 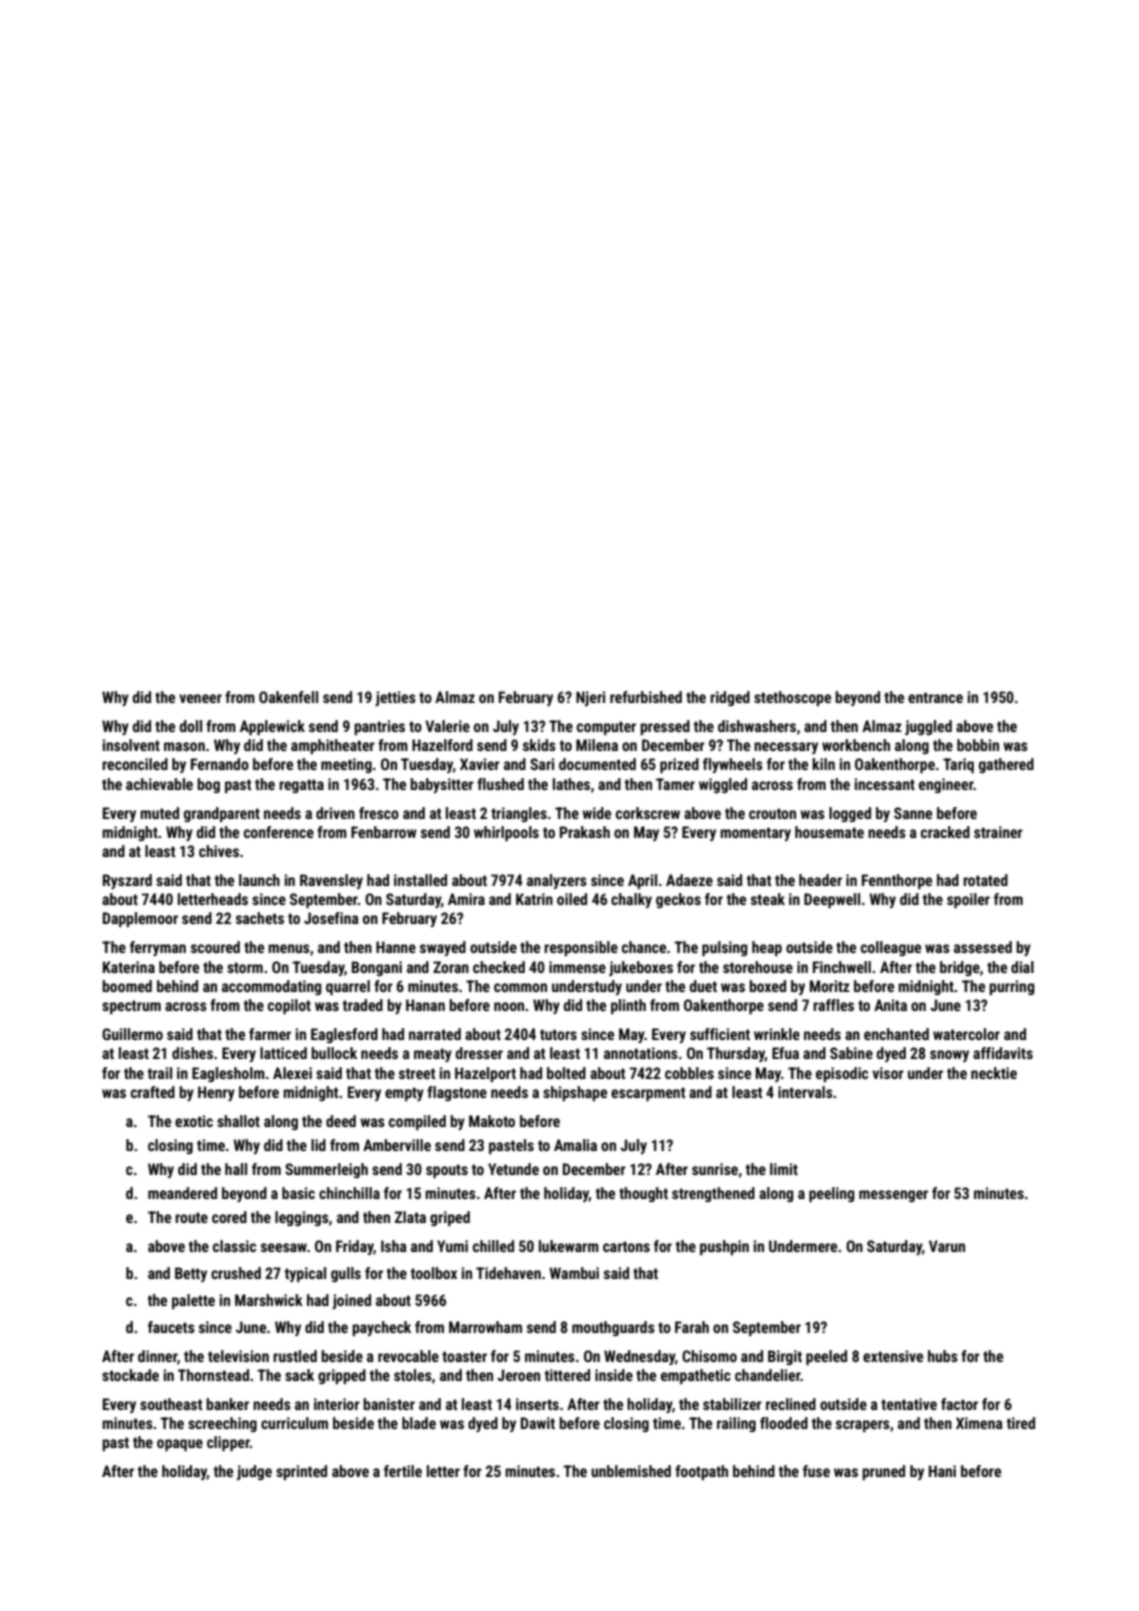 What do you see at coordinates (466, 899) in the screenshot?
I see `Amira` at bounding box center [466, 899].
